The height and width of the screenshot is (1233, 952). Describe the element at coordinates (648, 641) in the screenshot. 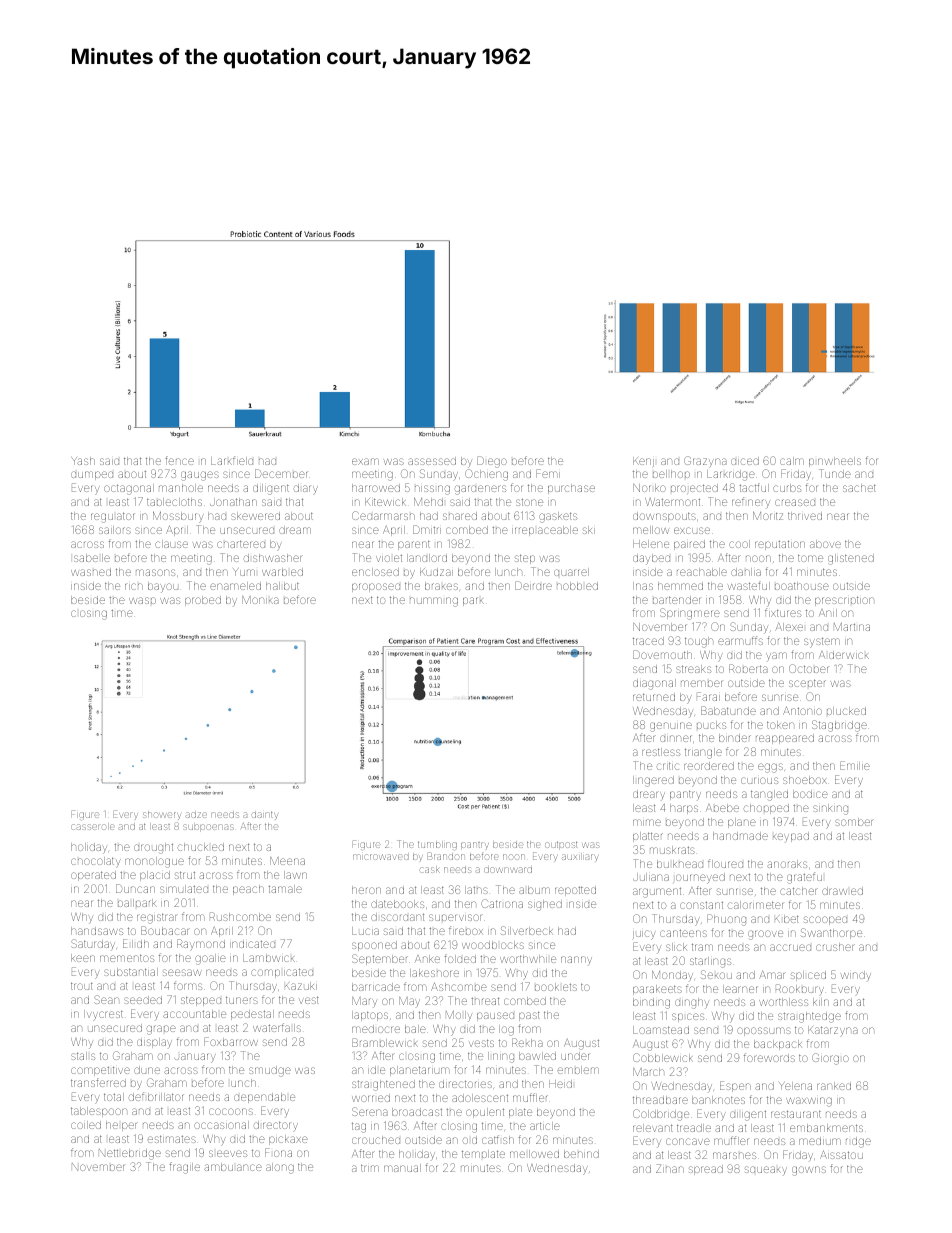

I see `traced` at that location.
